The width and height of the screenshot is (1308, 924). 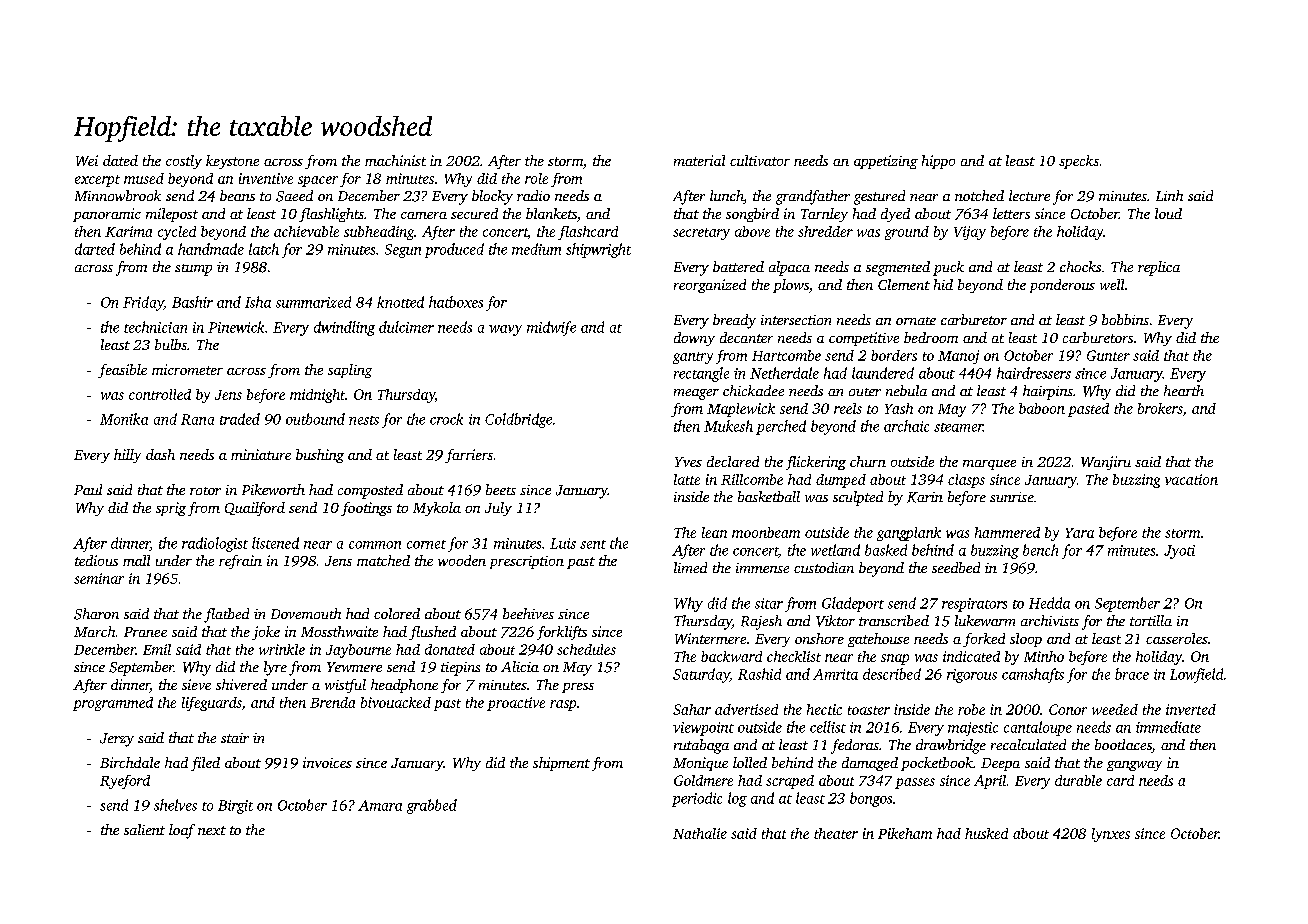 I want to click on vacation, so click(x=1191, y=479).
